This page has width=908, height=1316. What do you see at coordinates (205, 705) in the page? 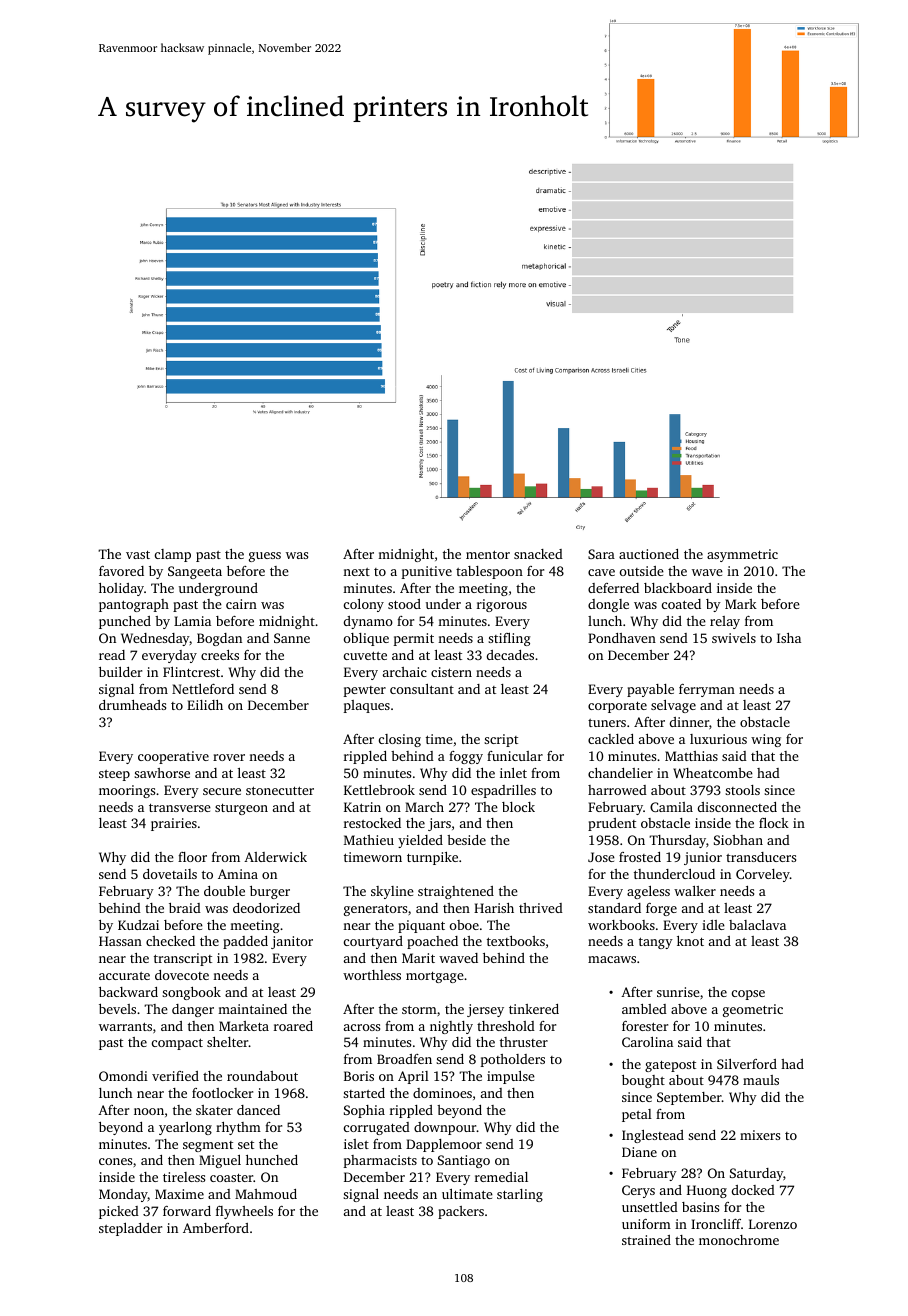
I see `Eilidh` at bounding box center [205, 705].
